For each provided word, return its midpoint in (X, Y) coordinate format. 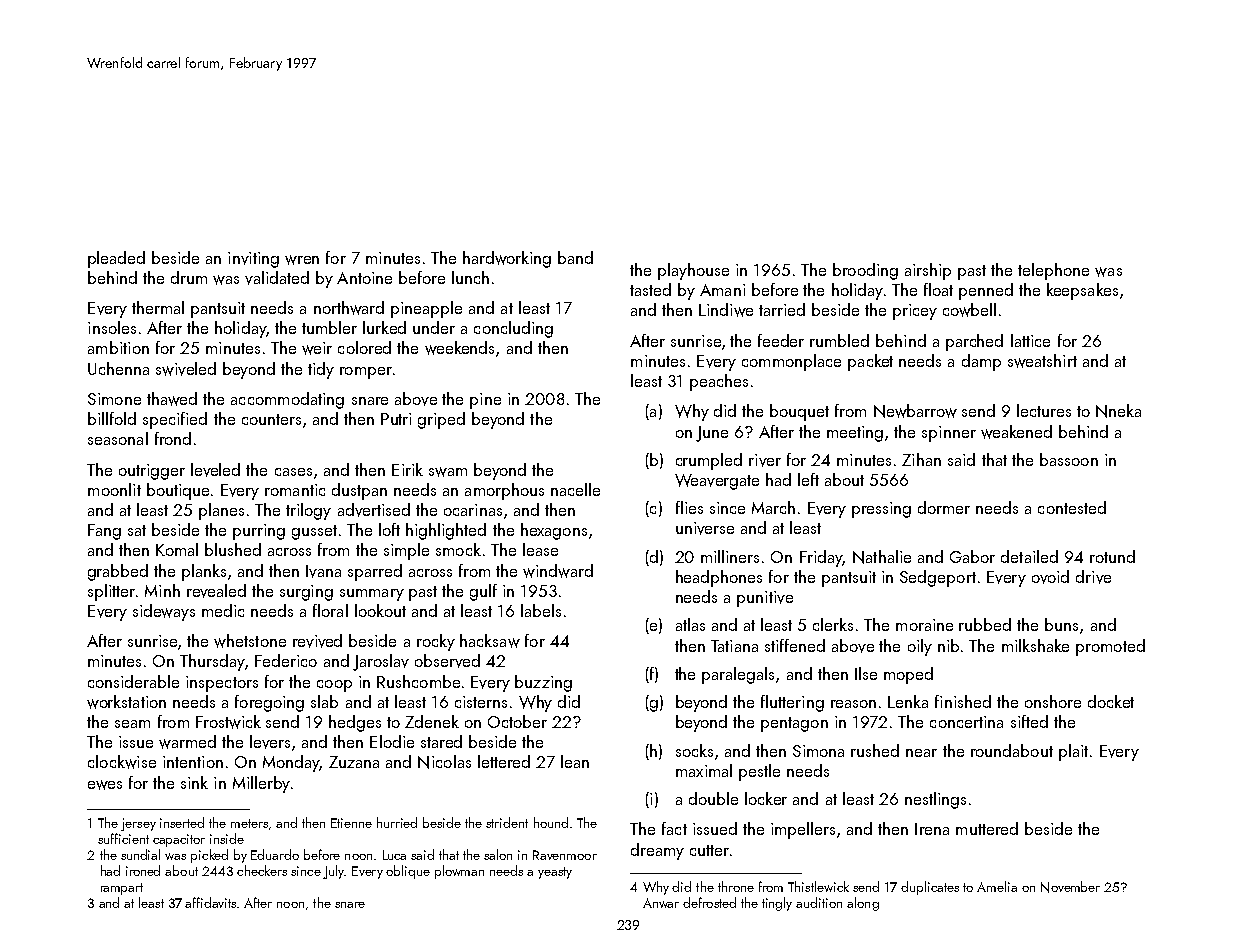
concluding (513, 329)
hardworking (507, 259)
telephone (1053, 271)
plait (1073, 752)
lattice (1030, 340)
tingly (777, 904)
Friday (821, 558)
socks (694, 750)
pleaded (116, 259)
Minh (162, 590)
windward (558, 571)
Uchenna (118, 368)
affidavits (210, 902)
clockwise (122, 762)
